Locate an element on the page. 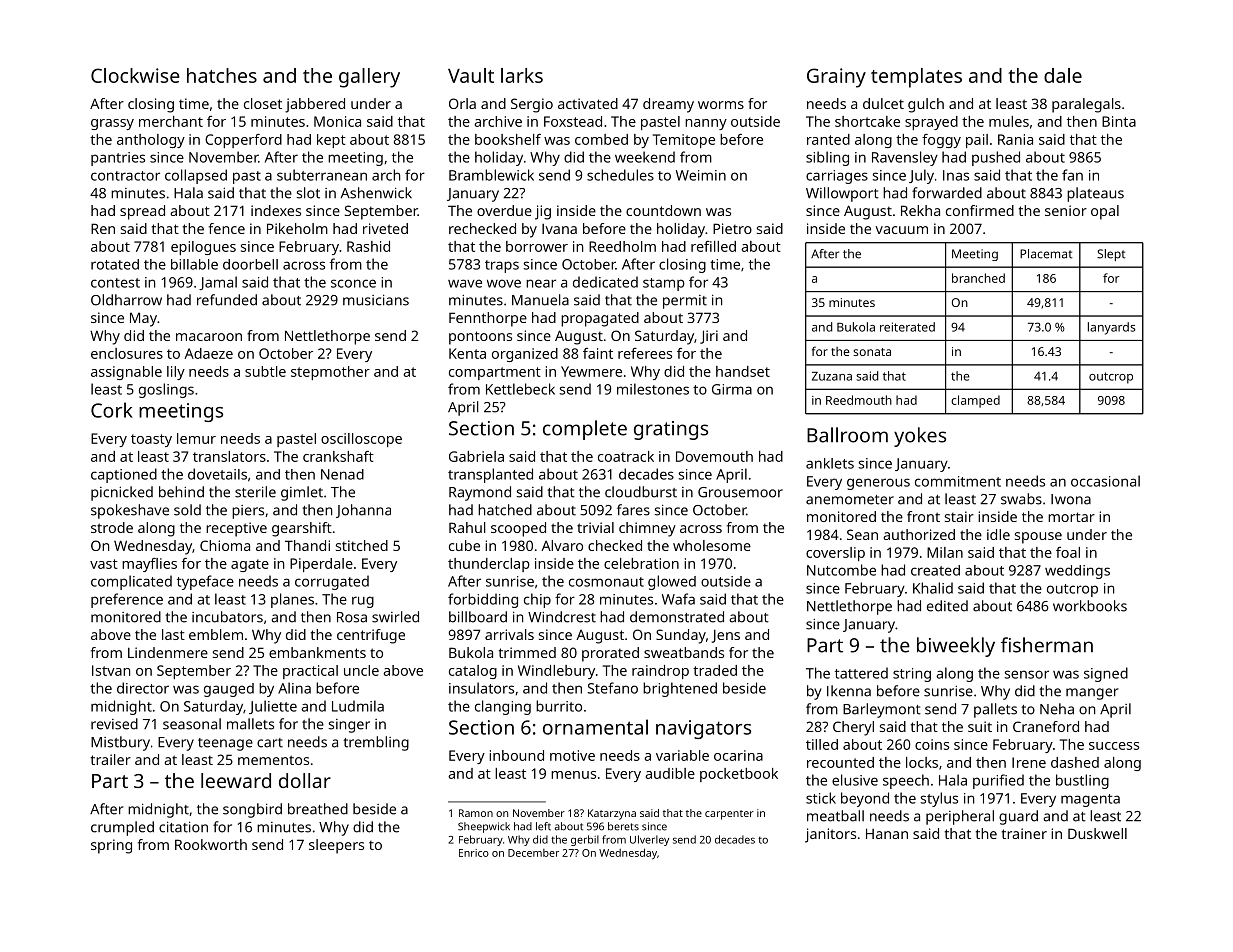 This image has width=1233, height=952. Cork is located at coordinates (112, 410).
